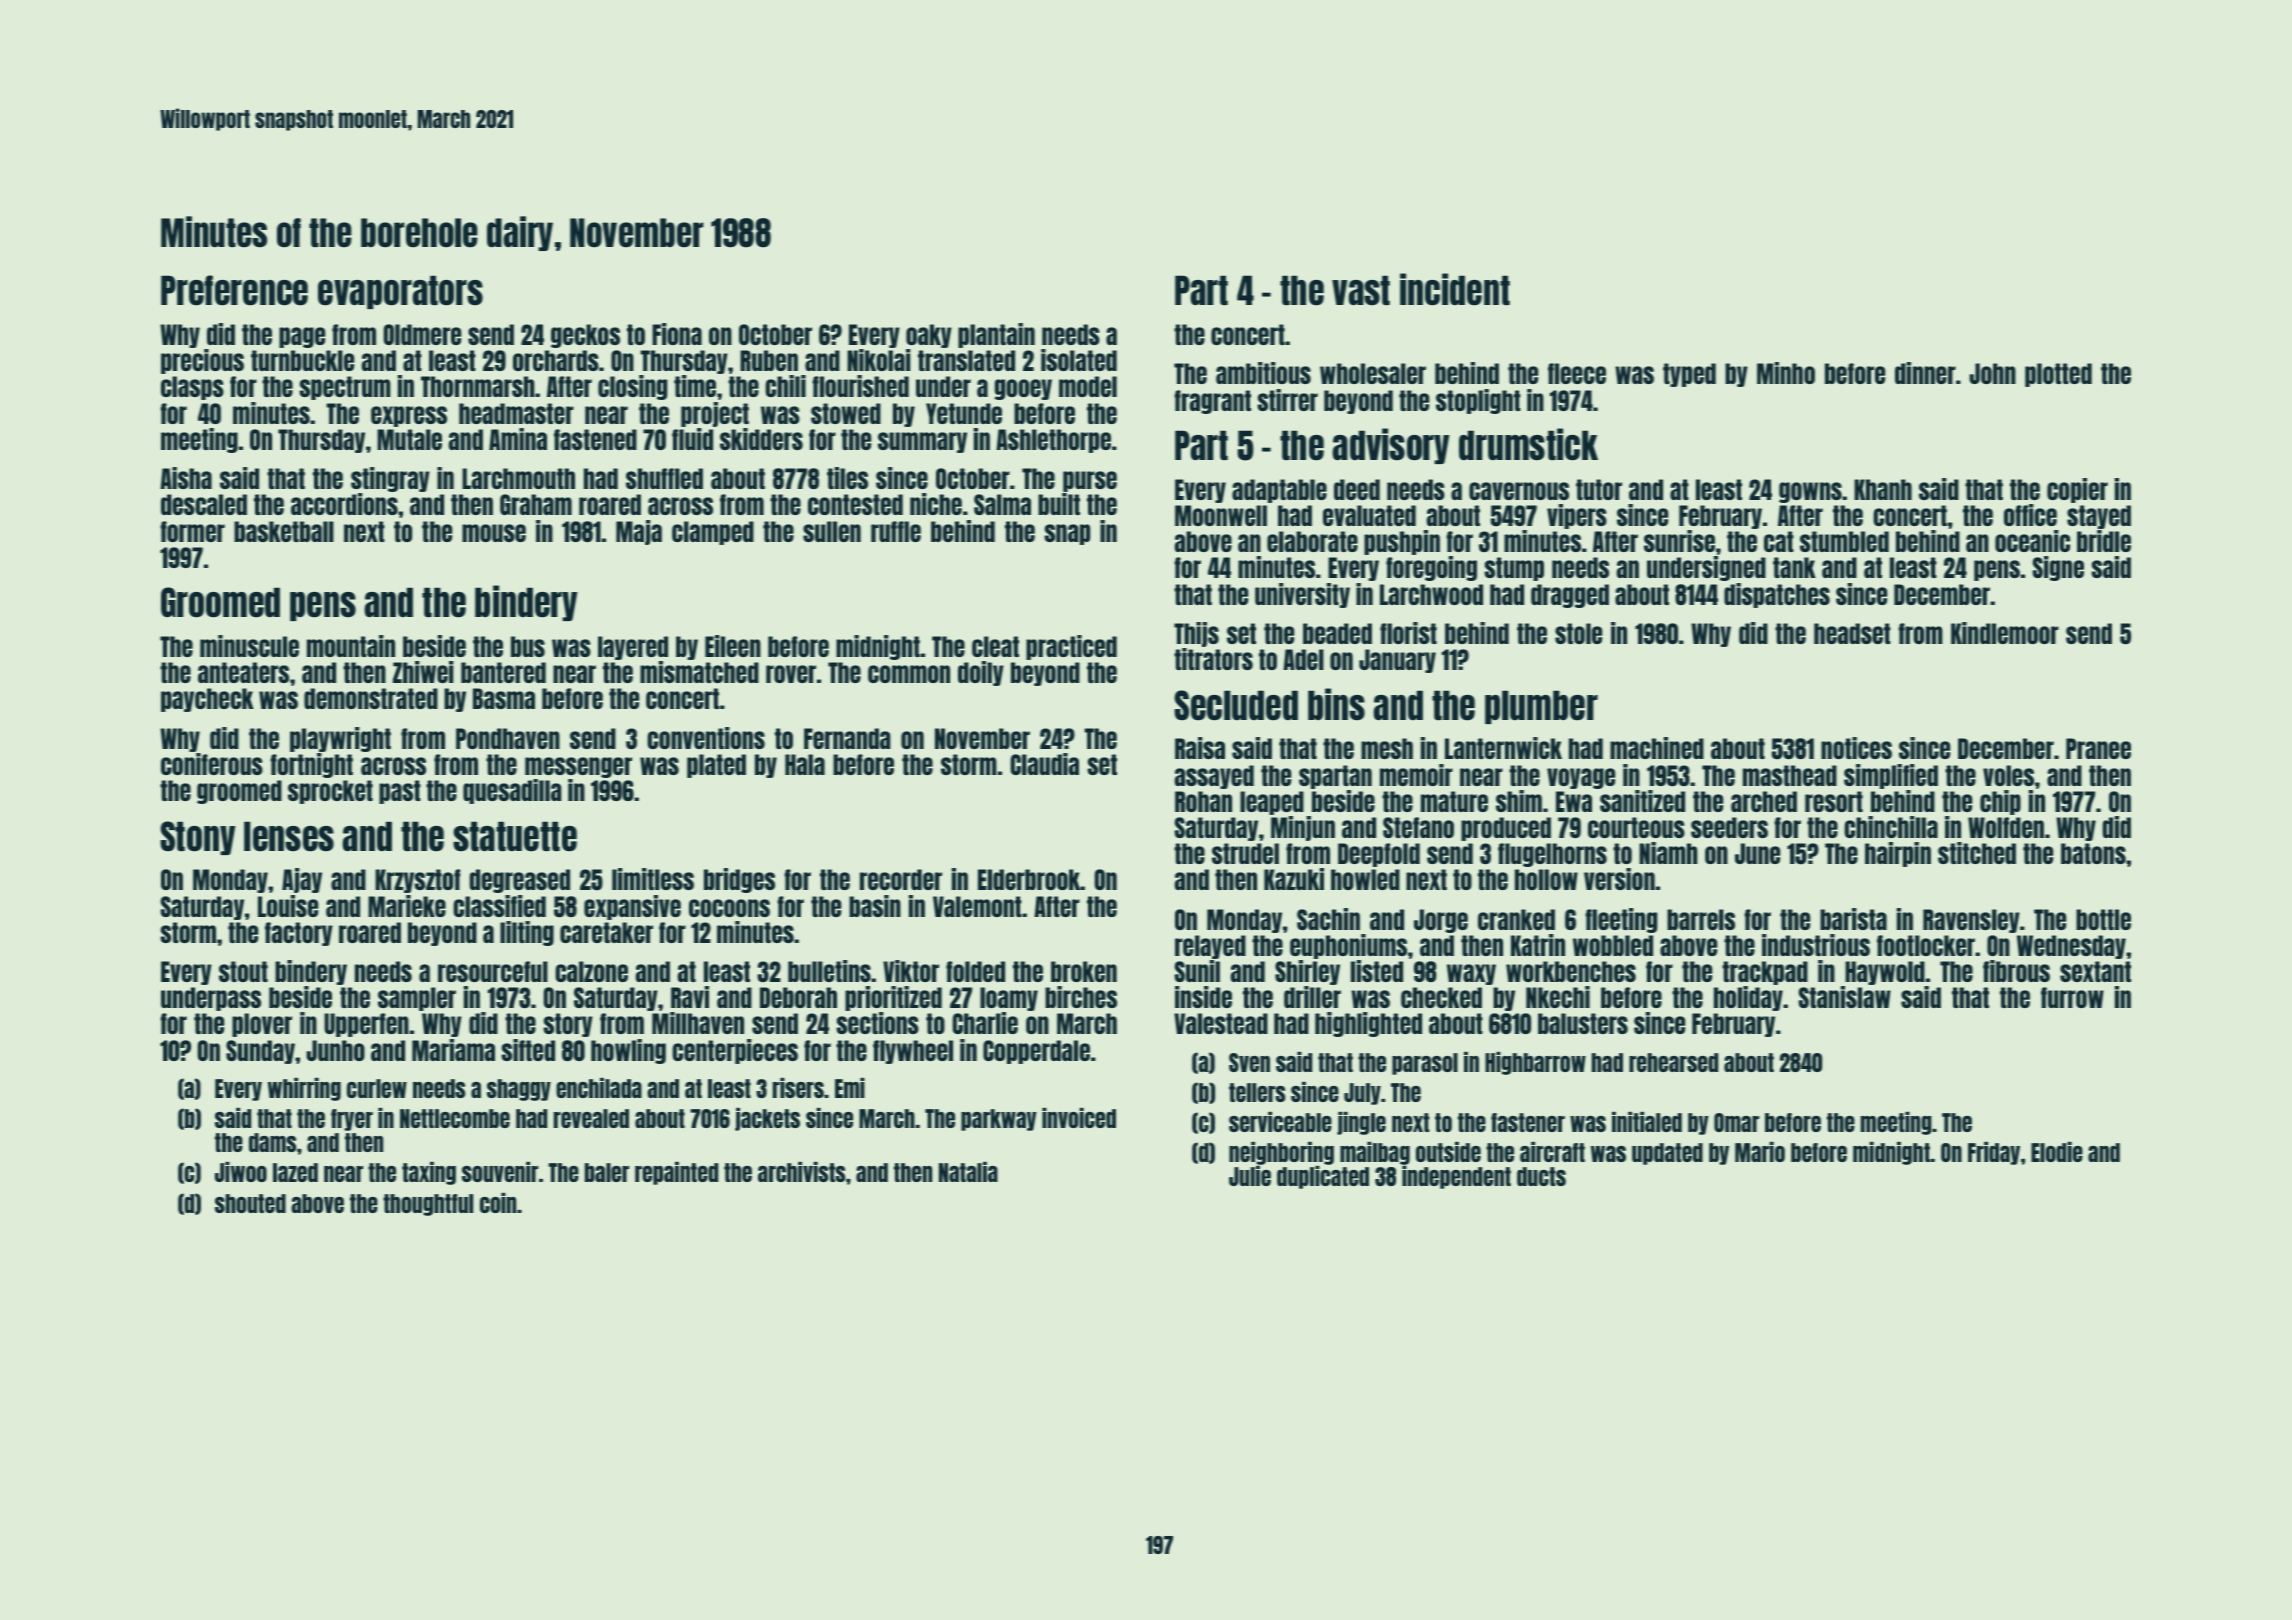  I want to click on Sven, so click(1249, 1062).
